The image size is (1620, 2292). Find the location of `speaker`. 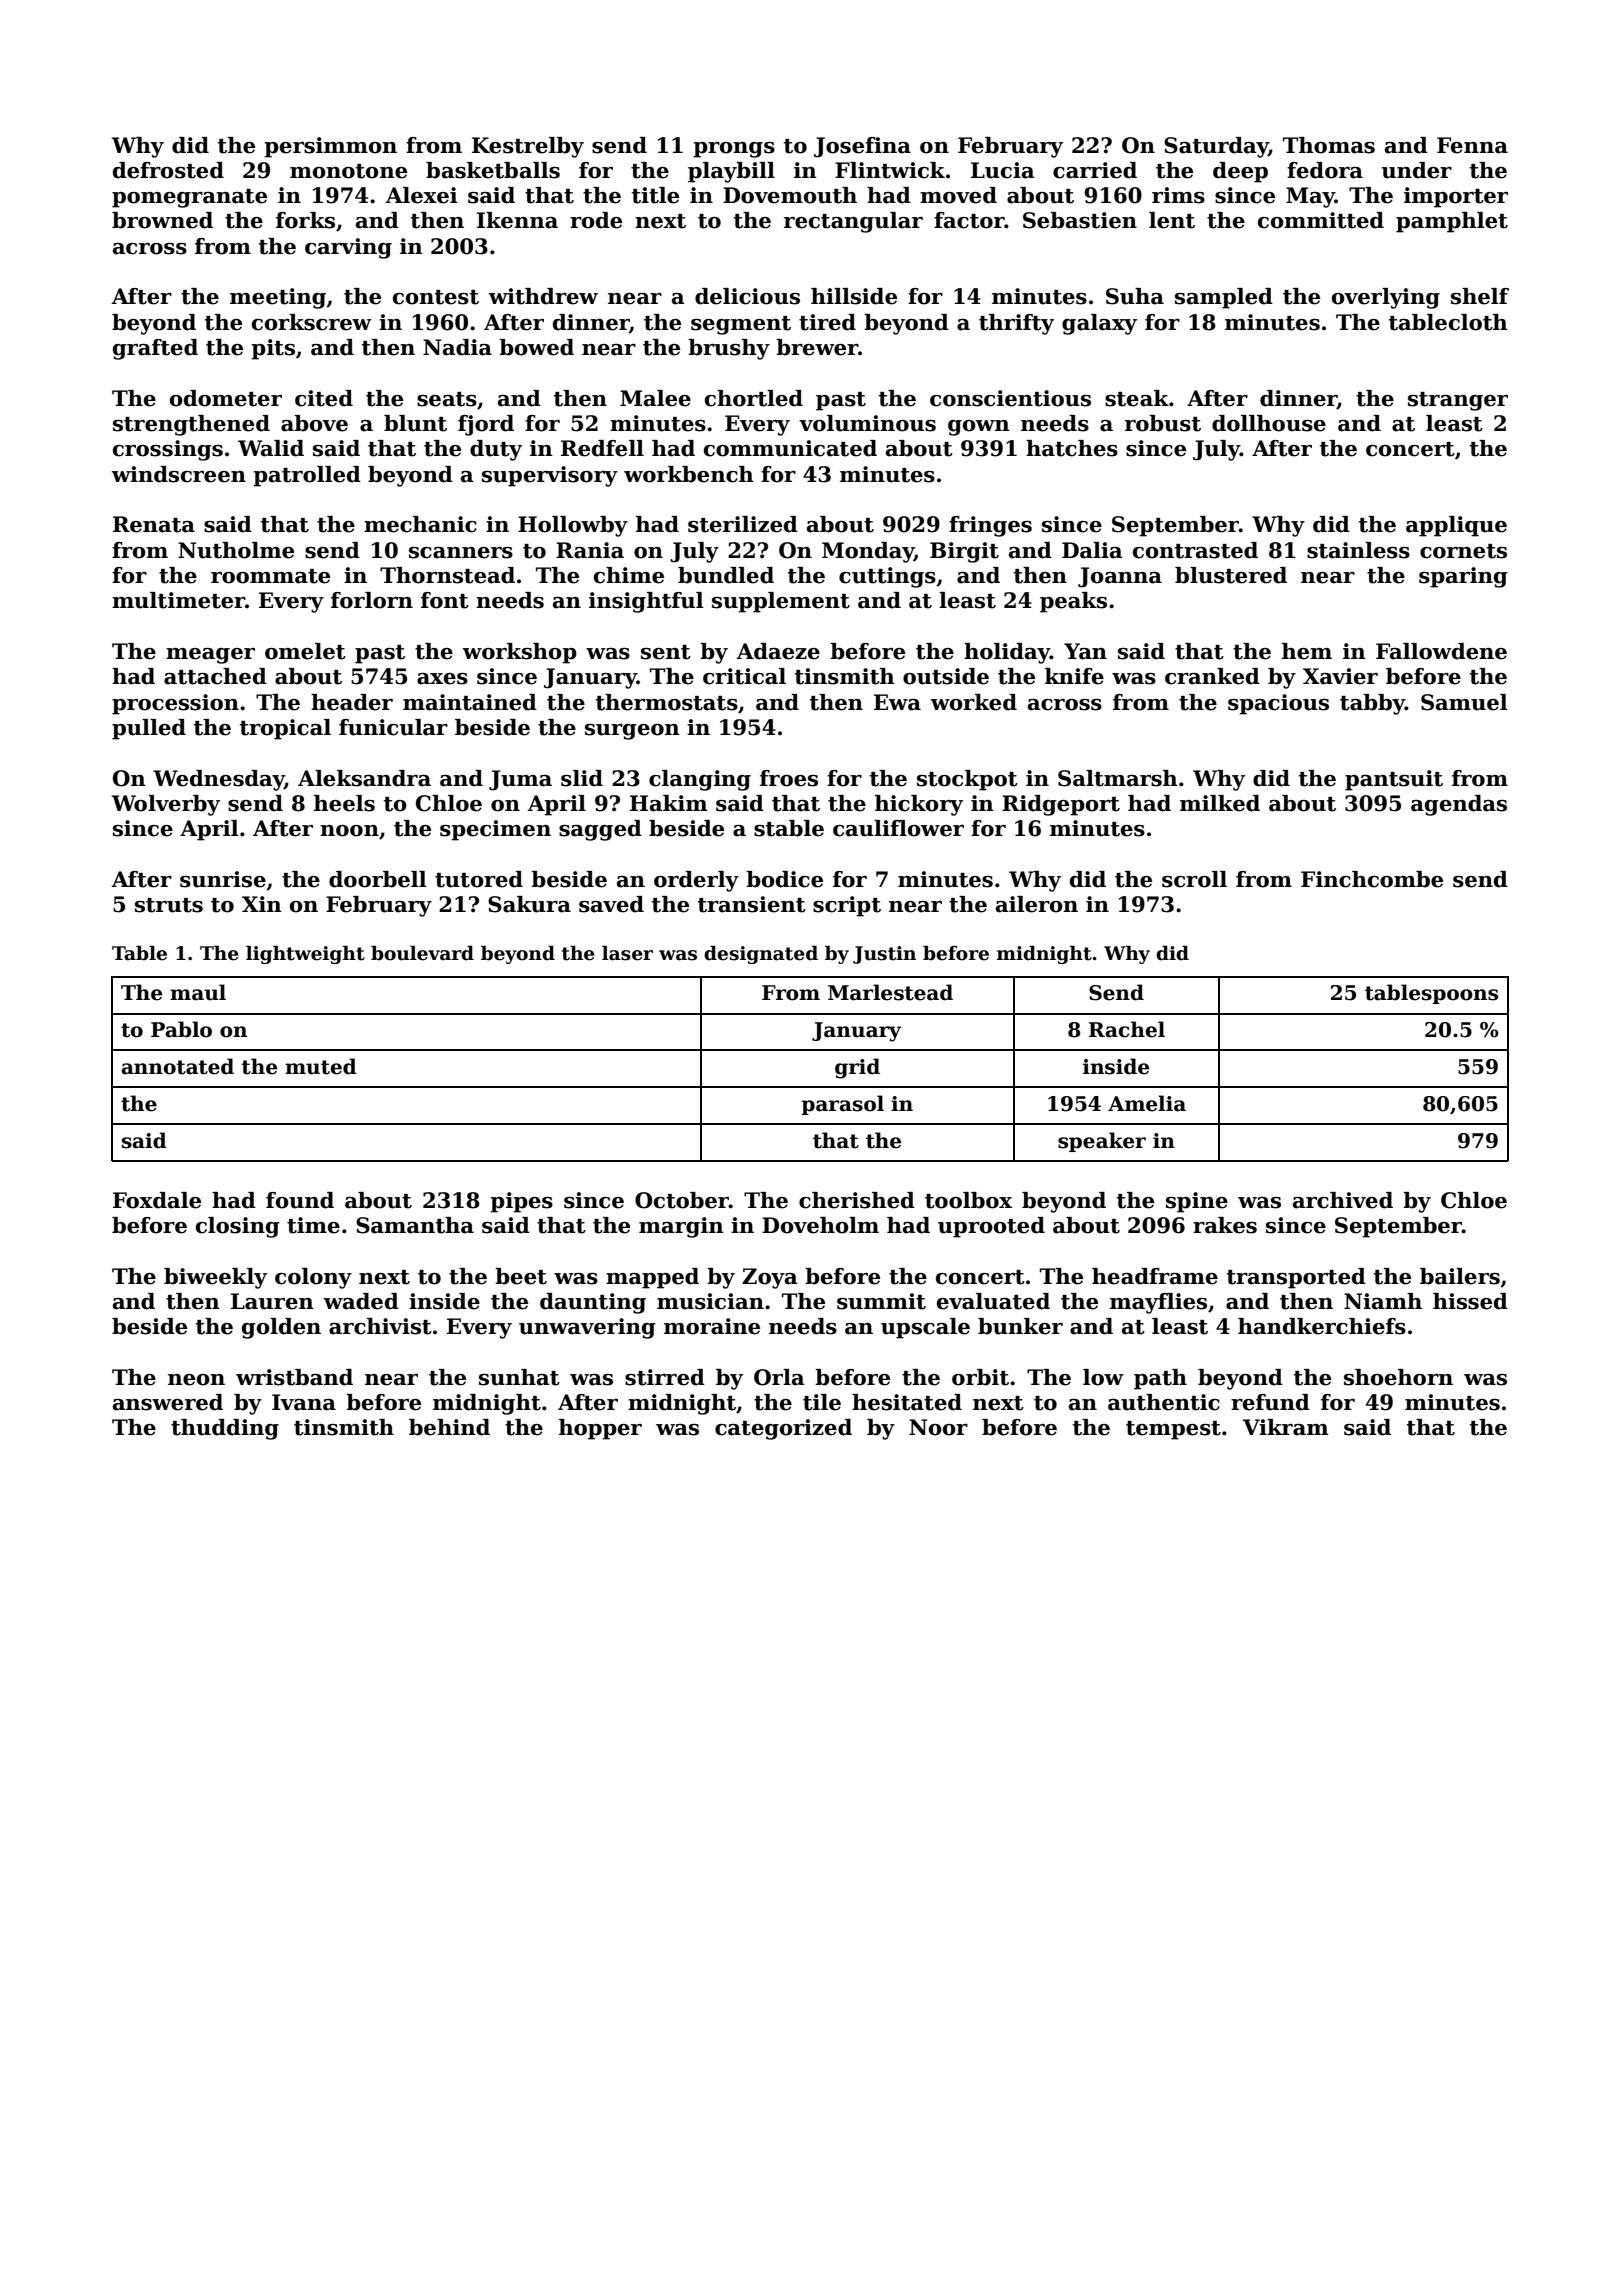

speaker is located at coordinates (1102, 1142).
